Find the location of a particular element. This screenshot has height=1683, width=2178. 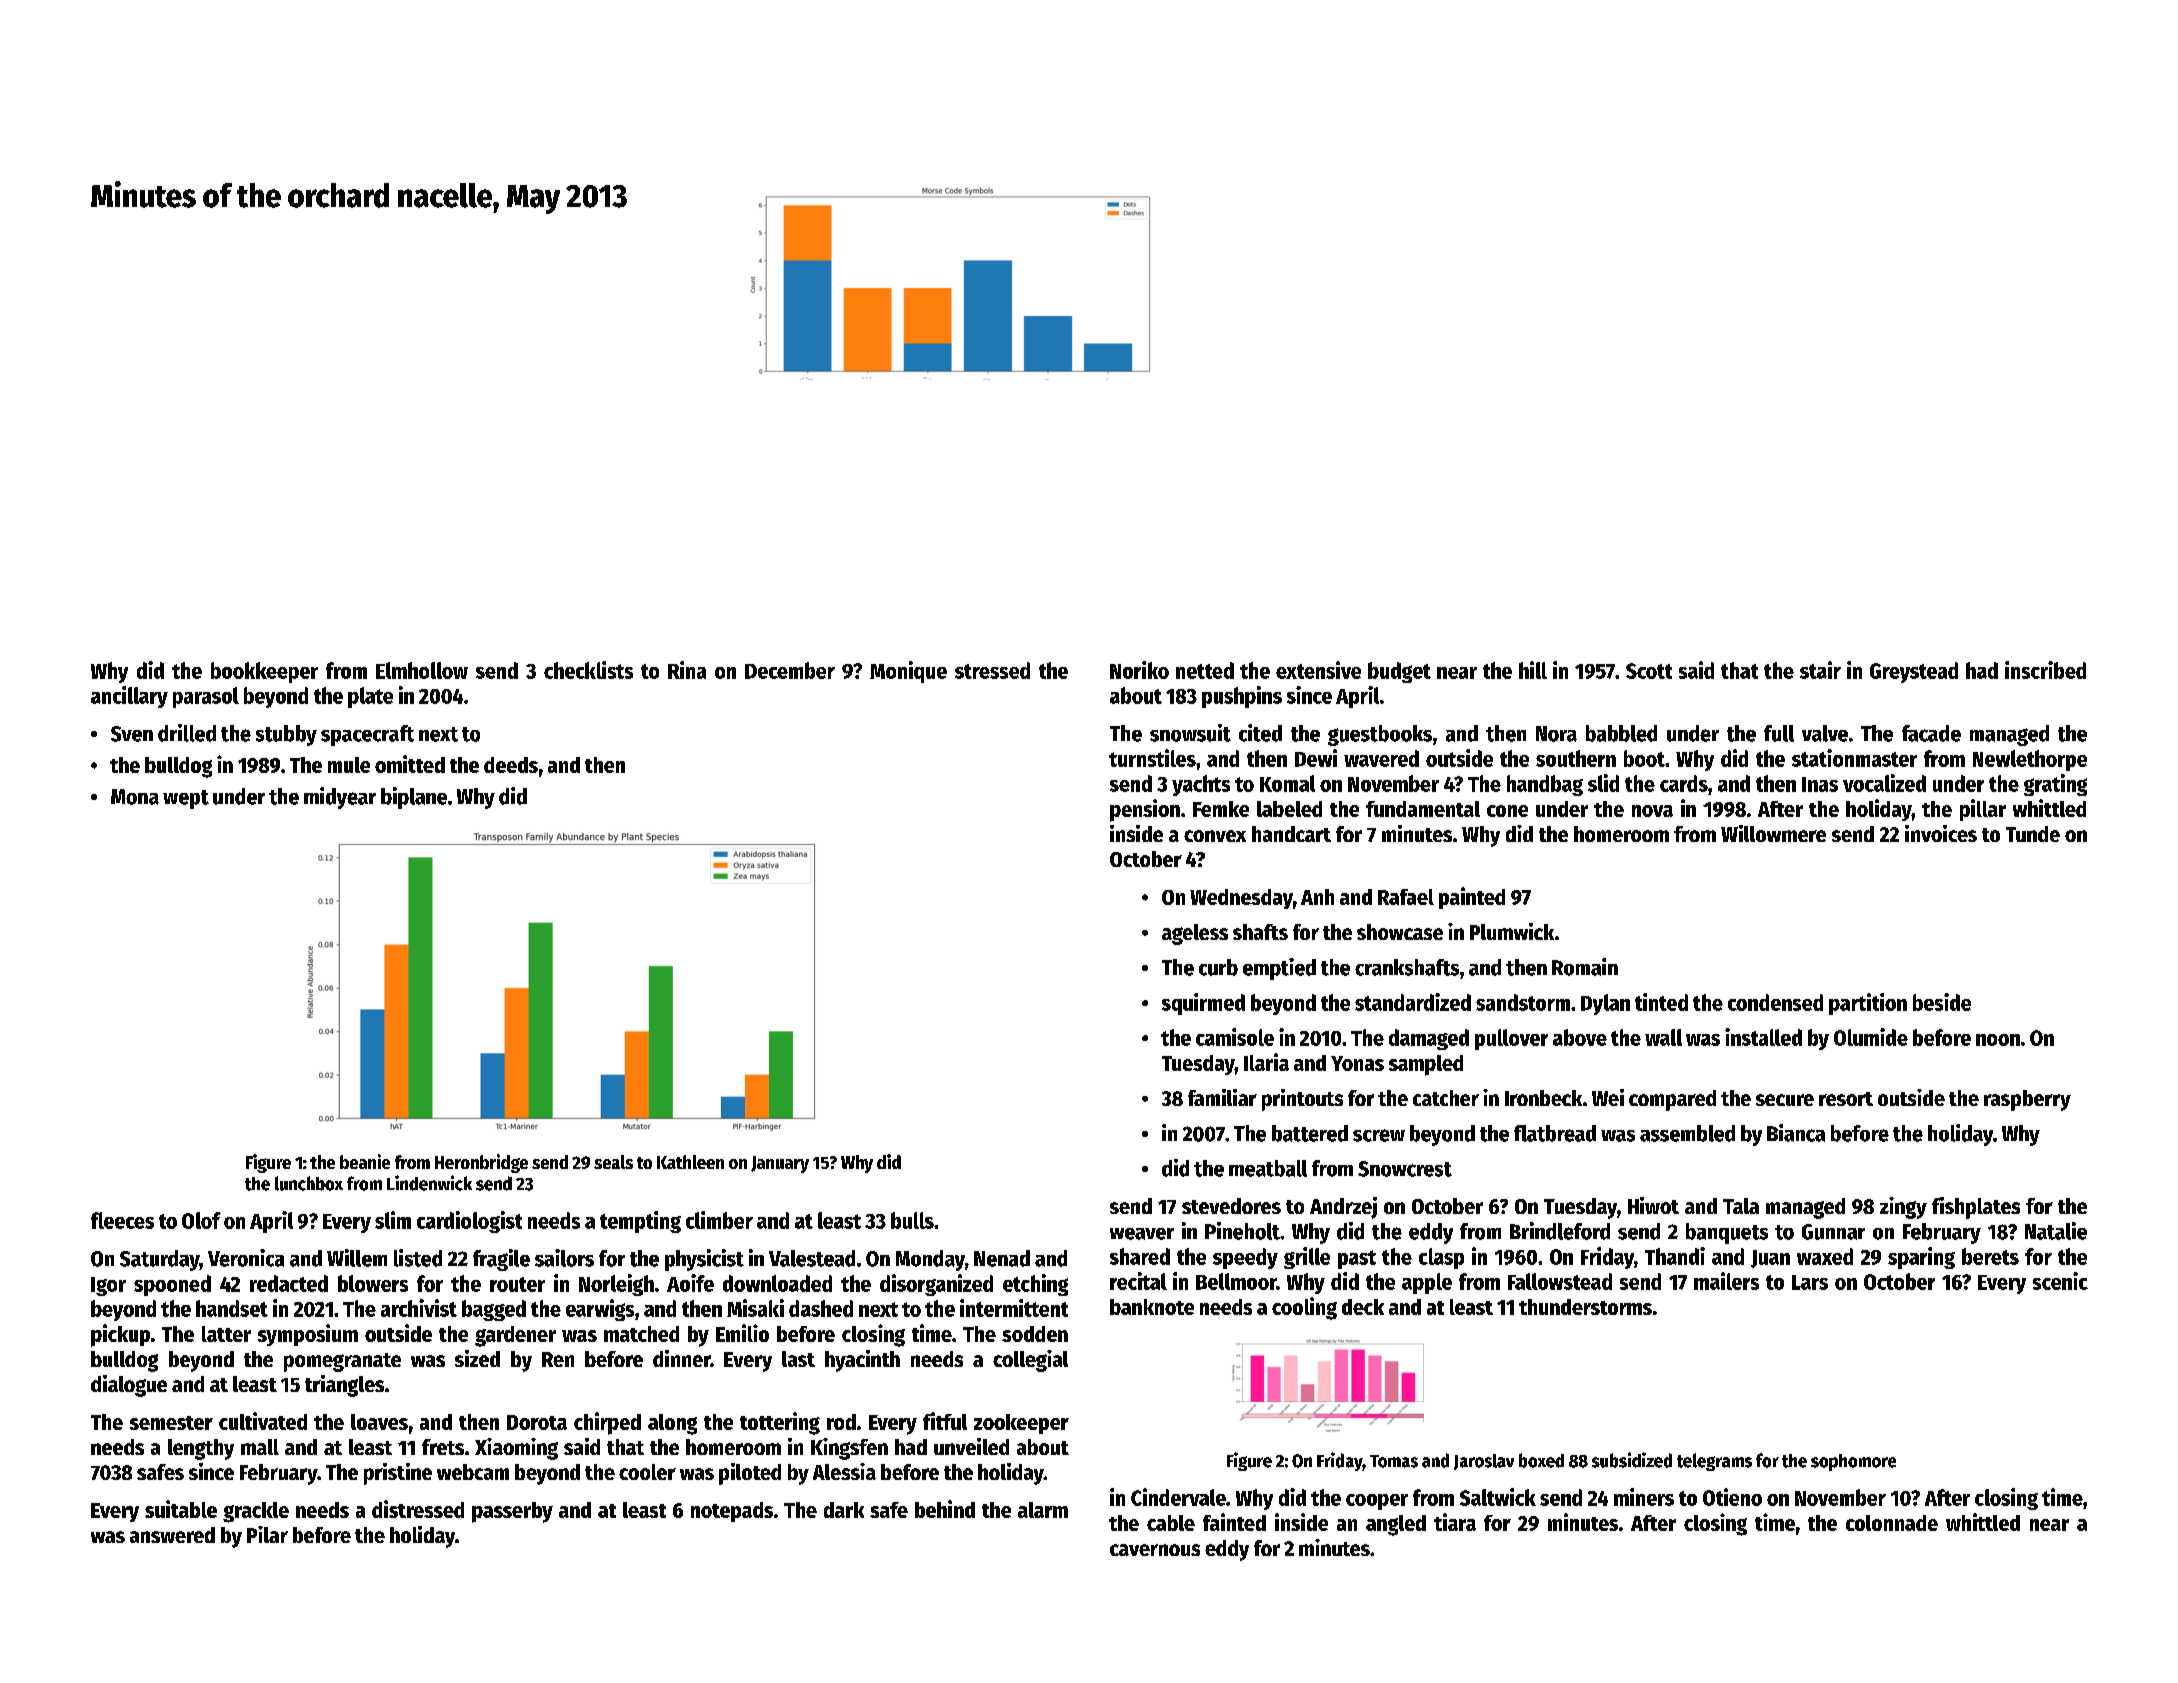

inscribed is located at coordinates (2045, 670).
